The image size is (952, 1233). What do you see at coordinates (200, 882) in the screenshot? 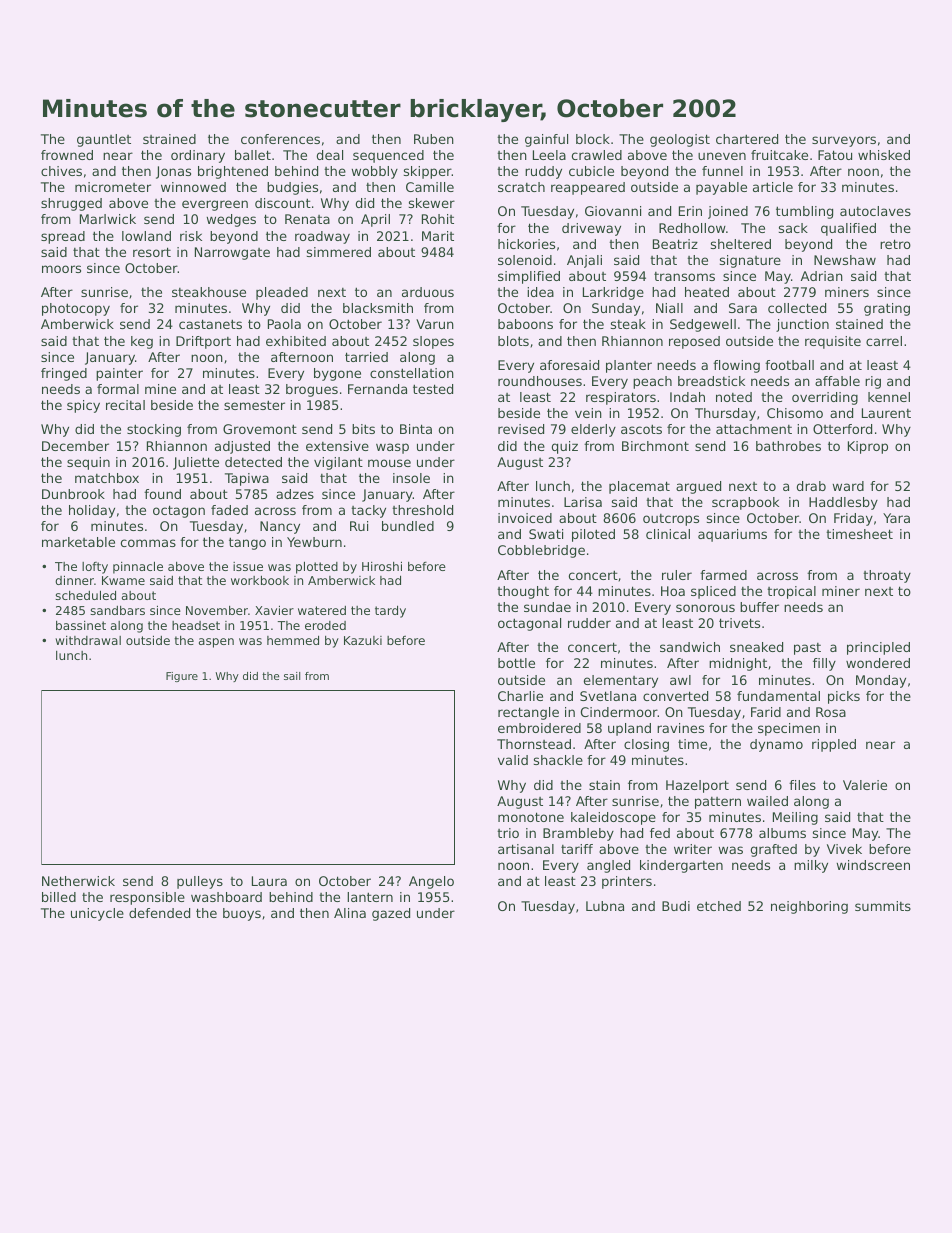
I see `pulleys` at bounding box center [200, 882].
